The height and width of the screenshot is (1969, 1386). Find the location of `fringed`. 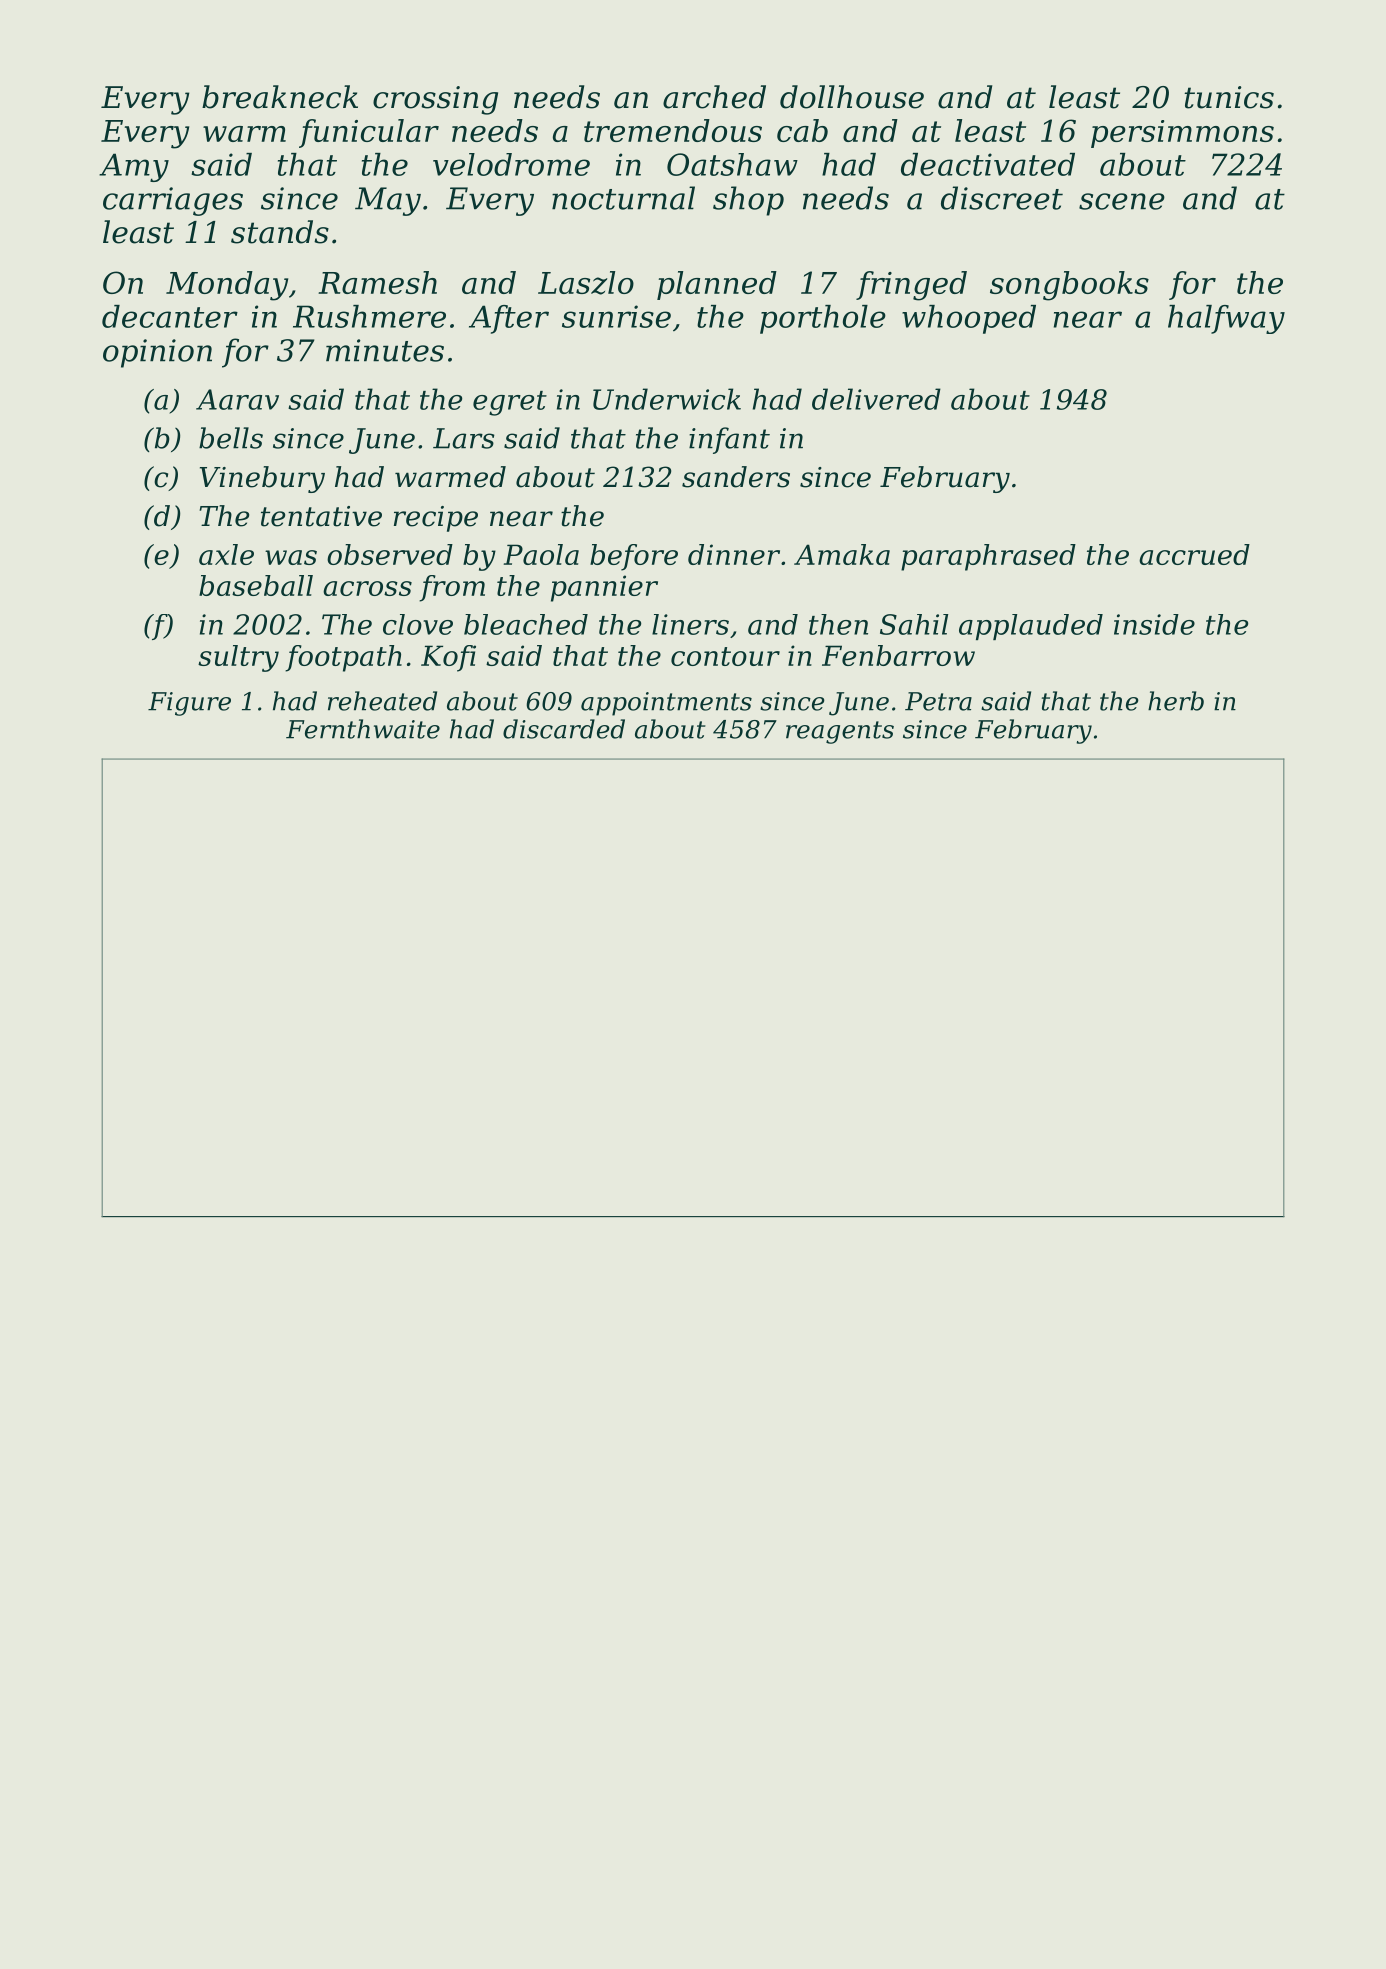

fringed is located at coordinates (911, 286).
